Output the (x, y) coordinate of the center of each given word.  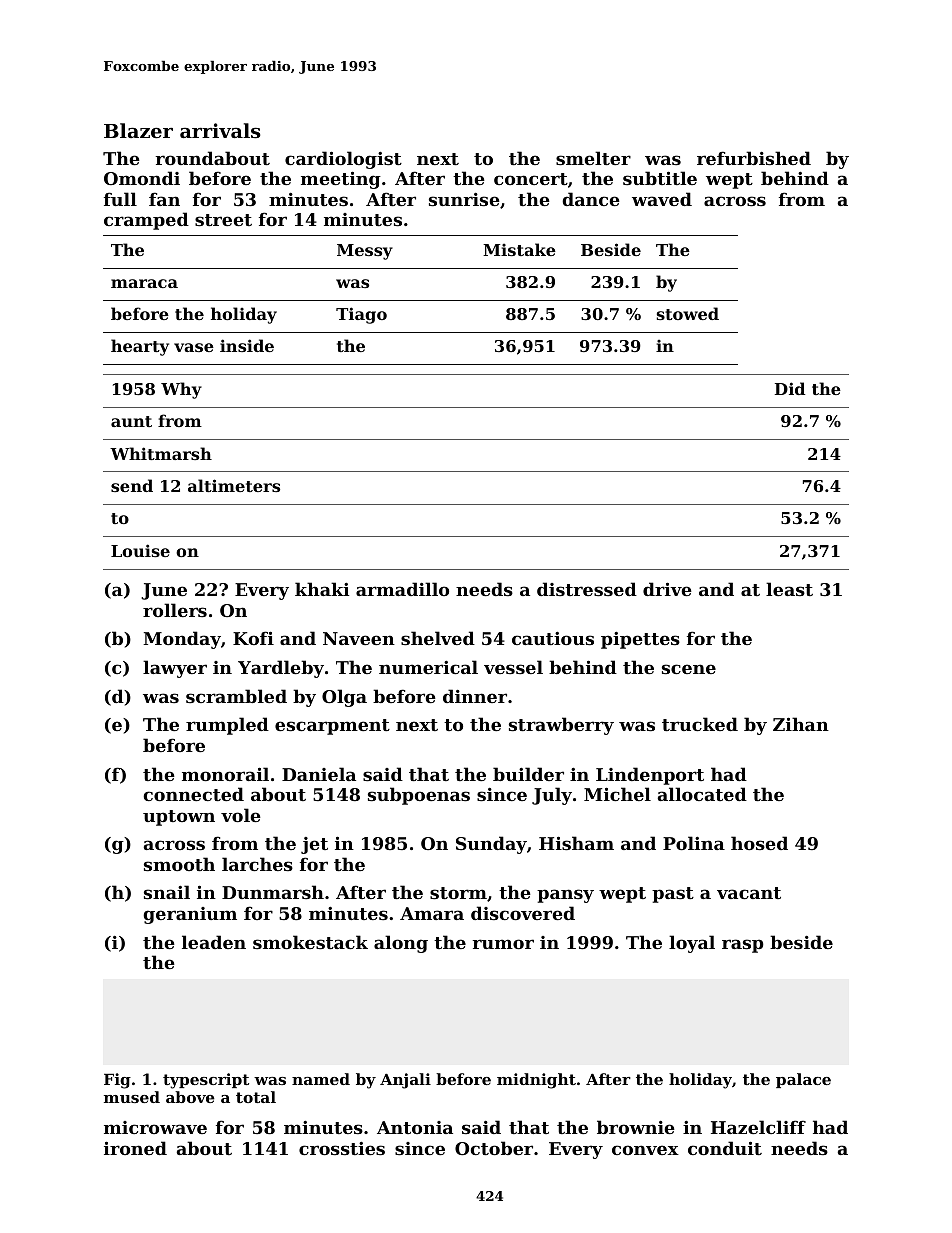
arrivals (220, 131)
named (321, 1079)
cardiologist (343, 160)
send (132, 485)
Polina (694, 843)
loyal (692, 944)
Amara (432, 913)
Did (790, 388)
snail (167, 892)
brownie (636, 1127)
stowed (688, 313)
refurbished (754, 158)
